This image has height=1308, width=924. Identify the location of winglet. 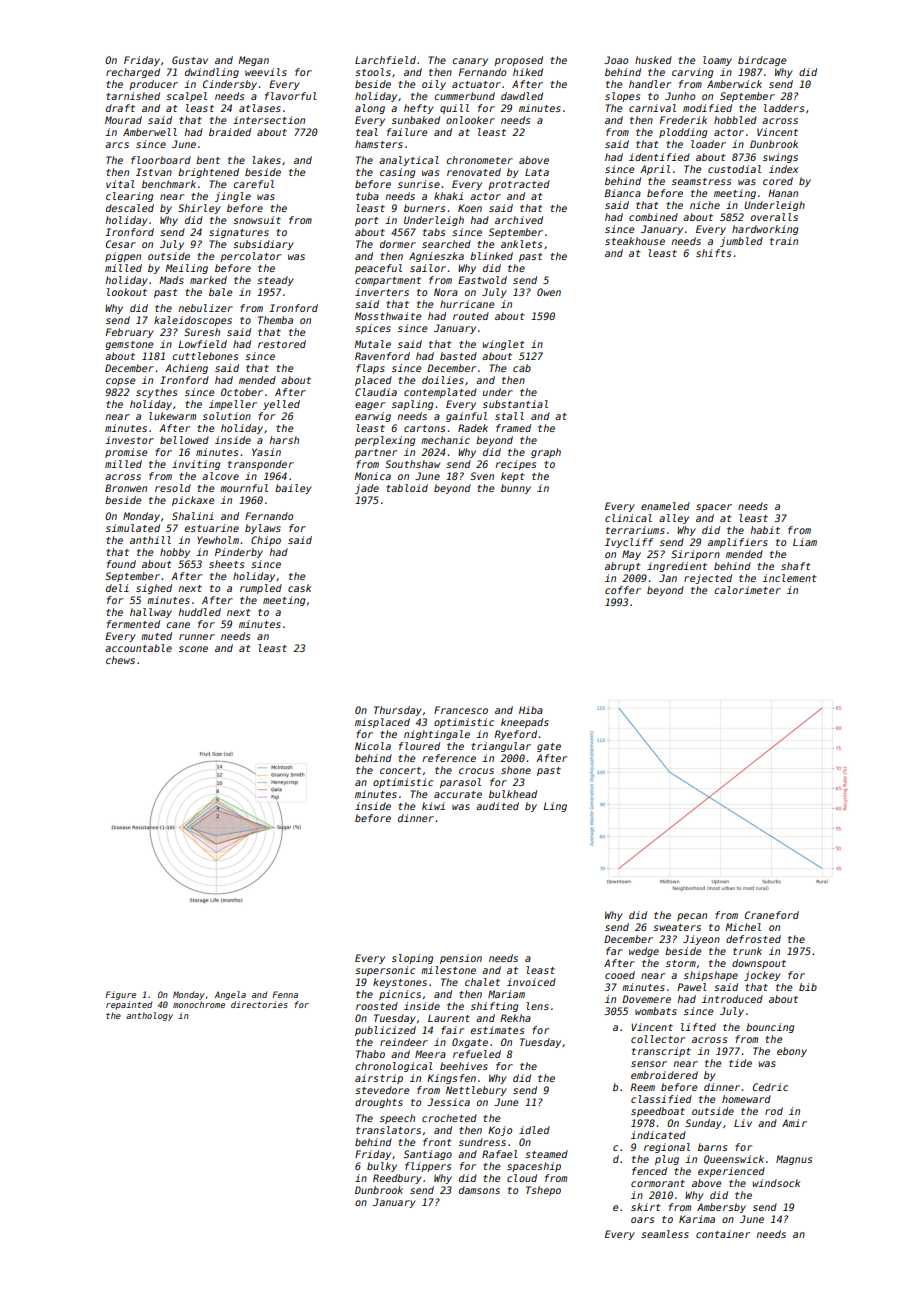
(503, 345).
